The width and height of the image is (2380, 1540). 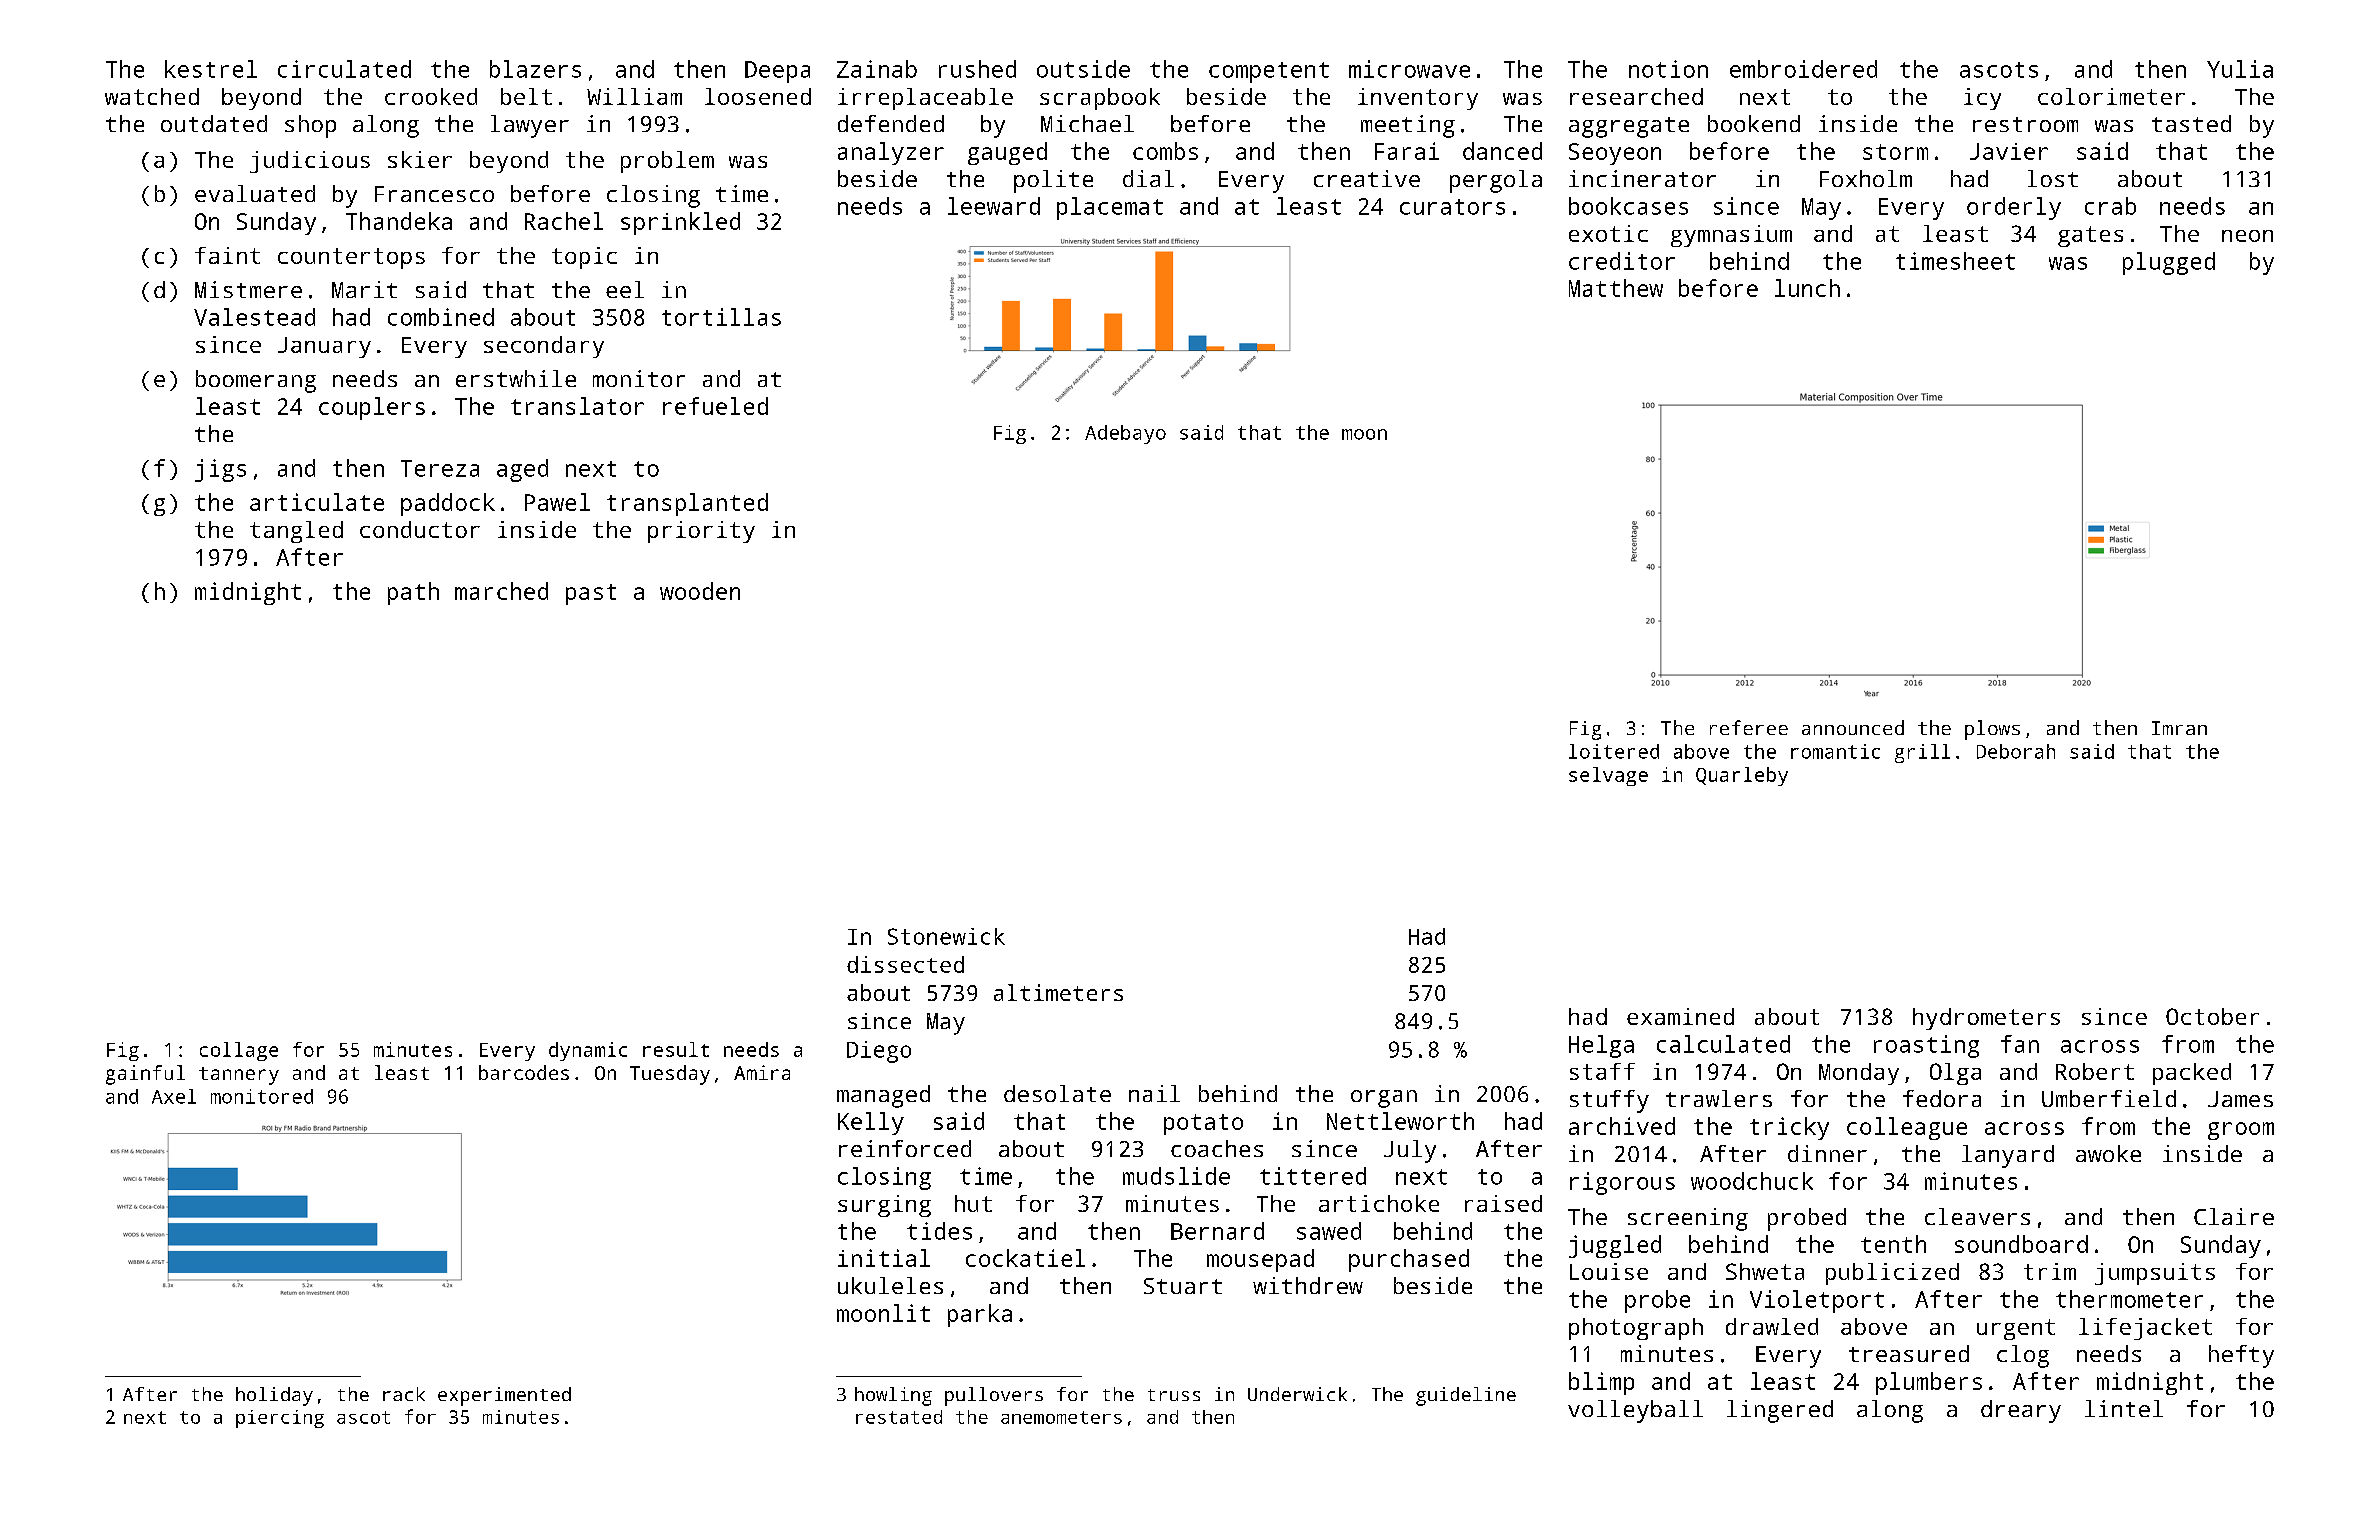 I want to click on screening, so click(x=1688, y=1219).
